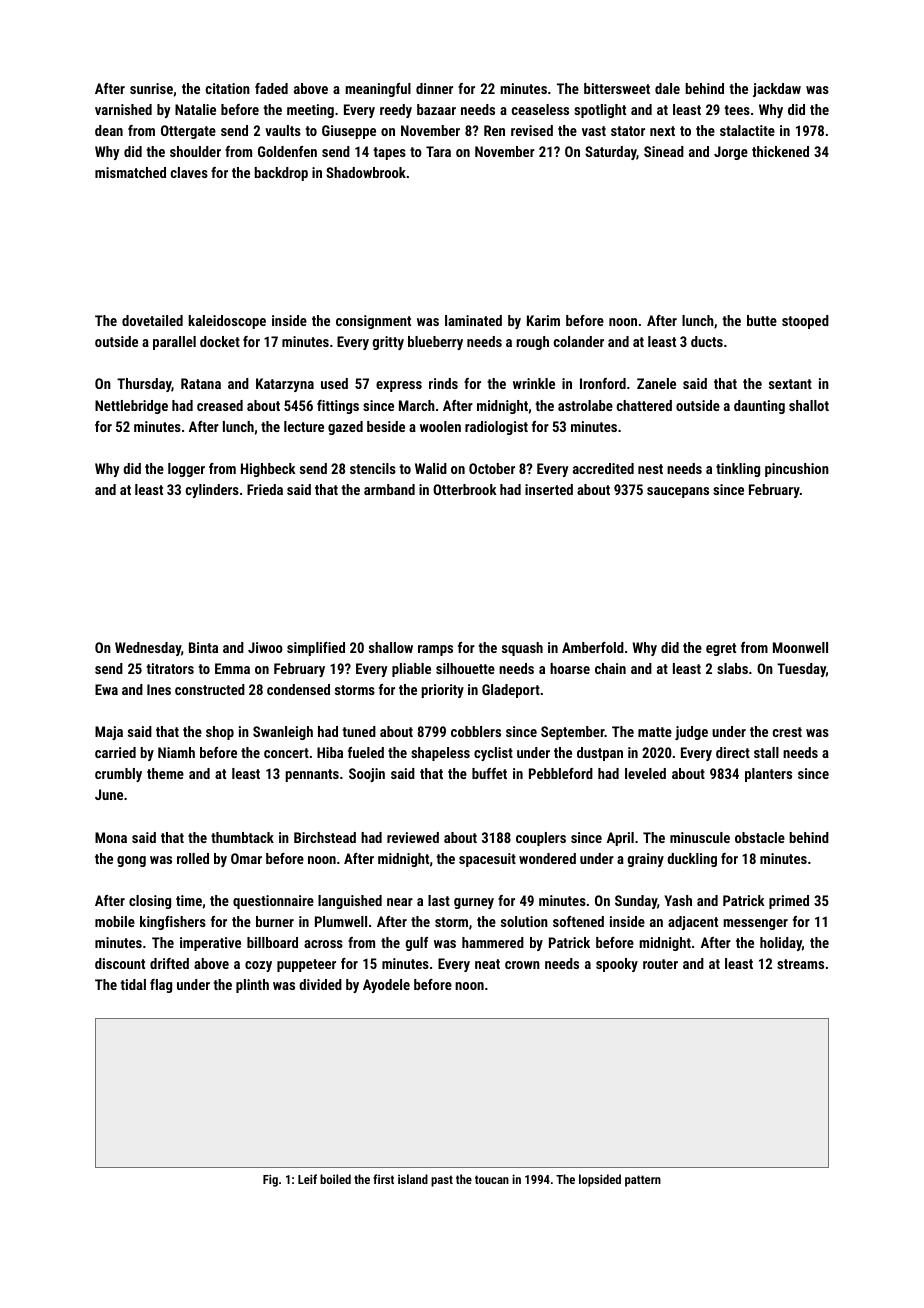 The width and height of the image is (924, 1308). I want to click on backdrop, so click(281, 174).
